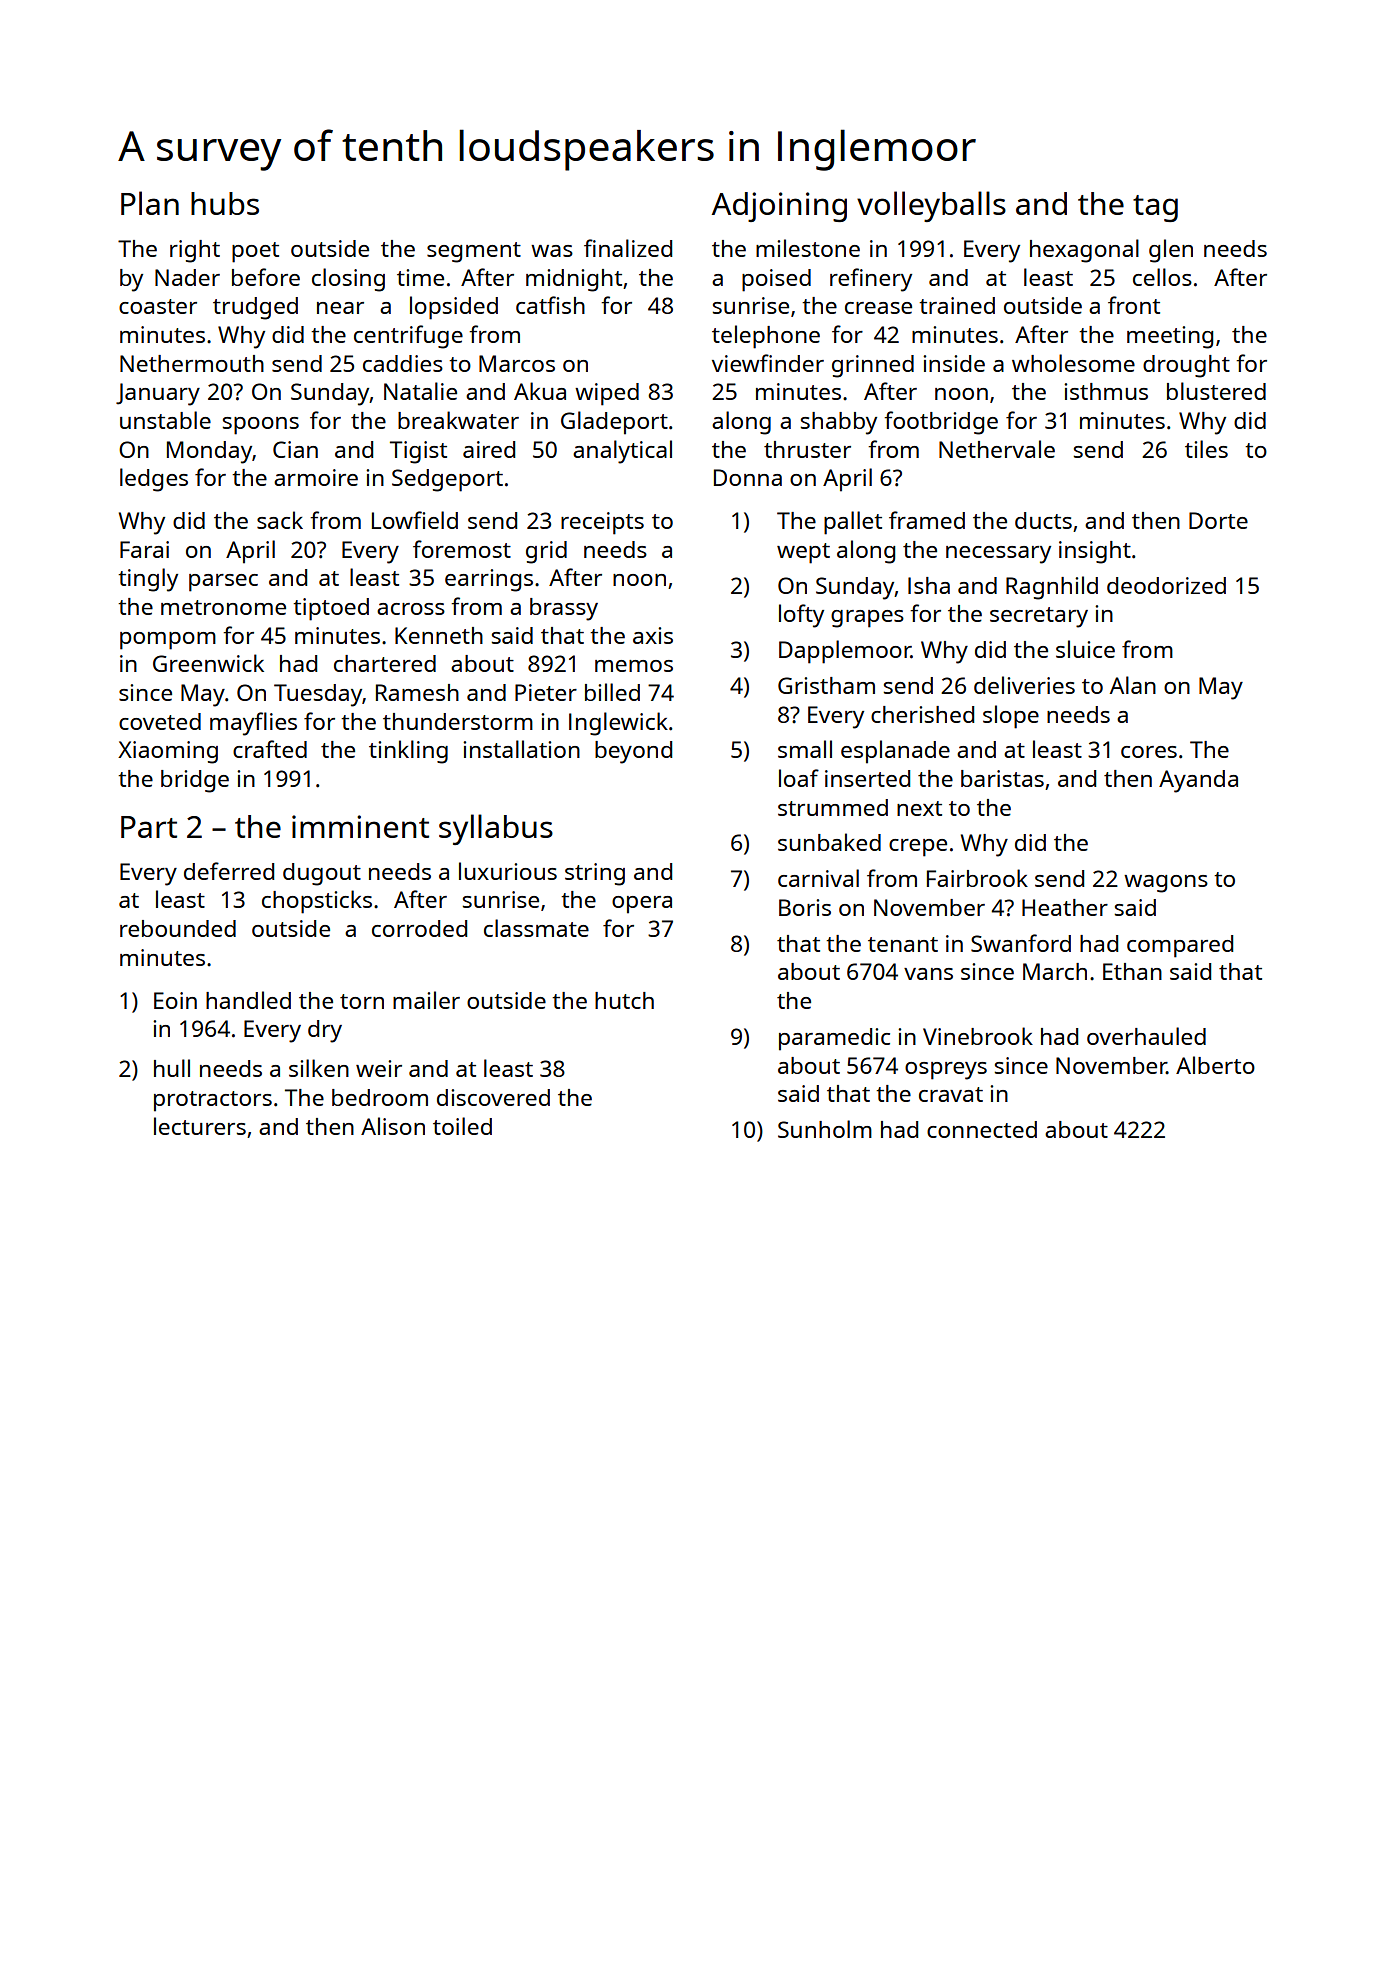  I want to click on lecturers, so click(200, 1126).
